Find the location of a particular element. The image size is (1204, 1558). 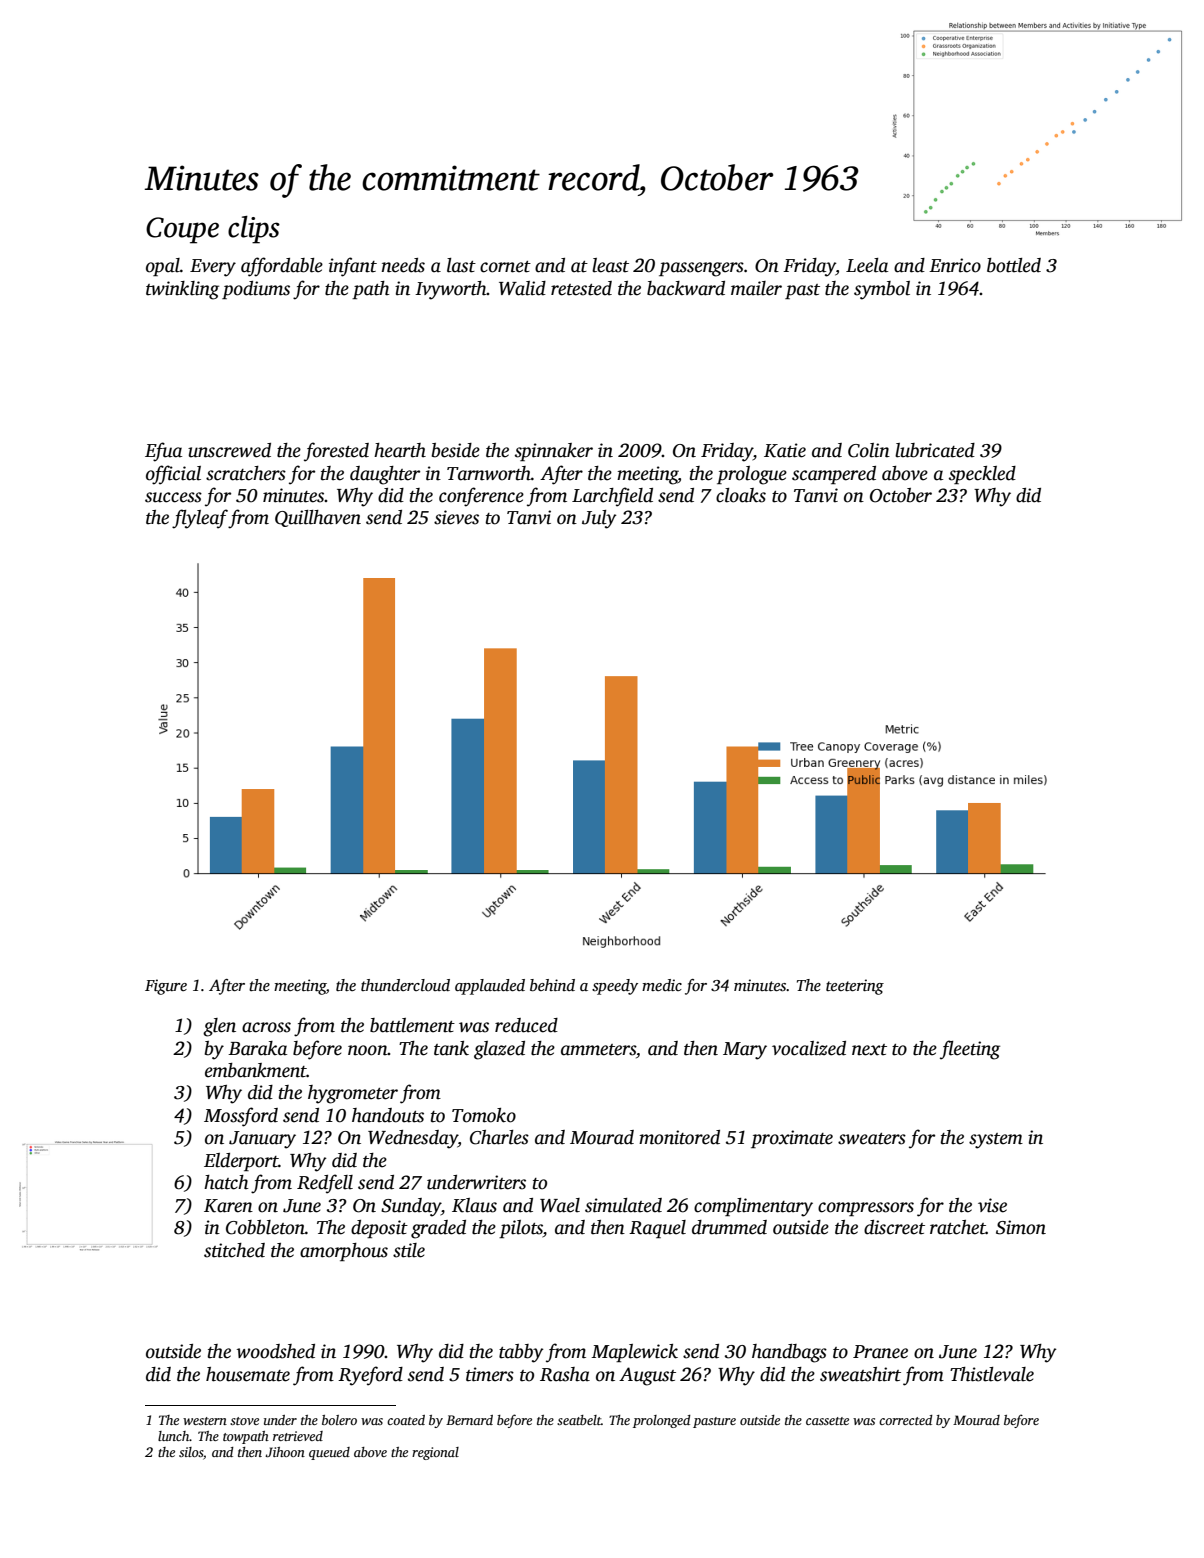

speckled is located at coordinates (982, 475).
